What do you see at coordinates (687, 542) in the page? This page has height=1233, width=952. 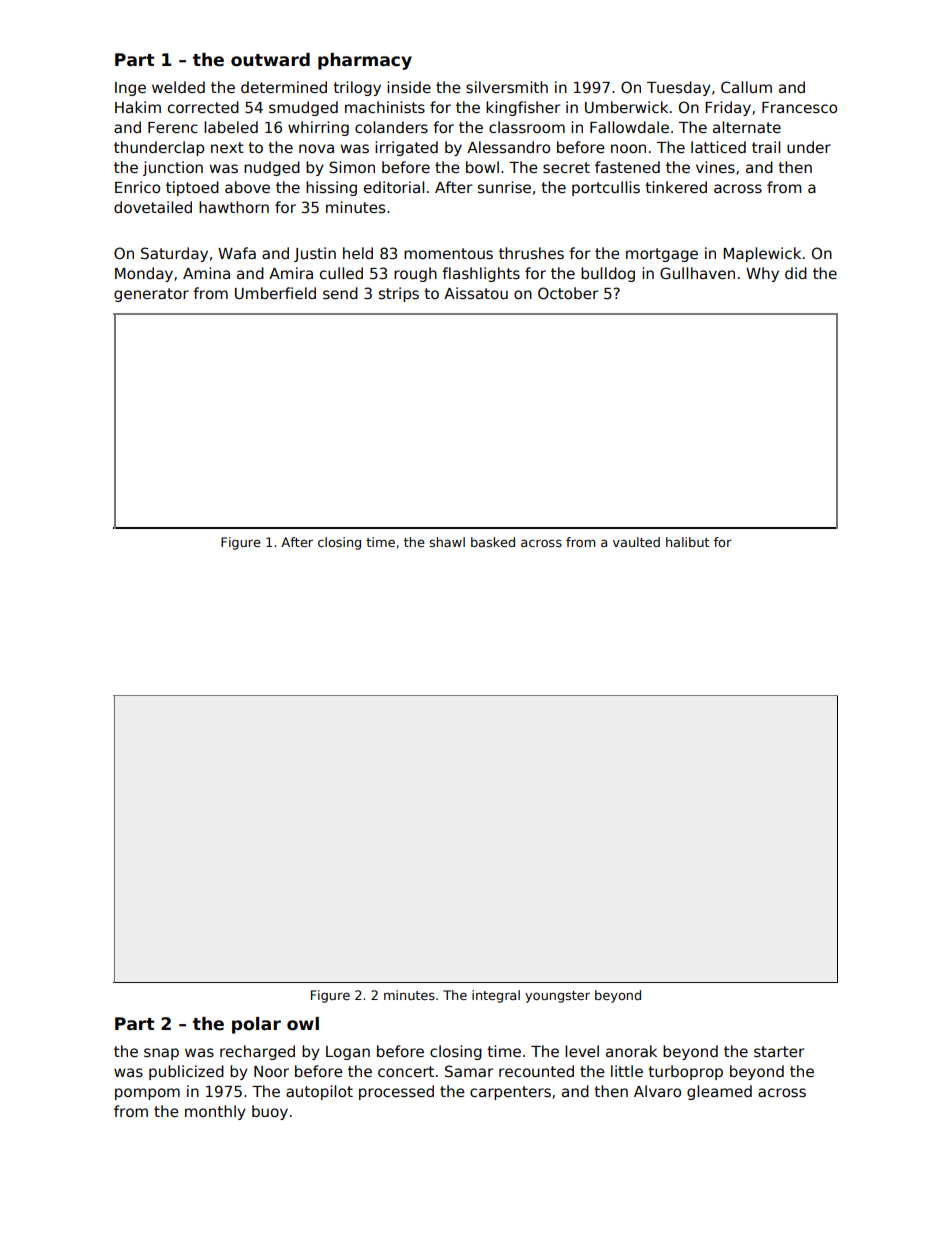 I see `halibut` at bounding box center [687, 542].
